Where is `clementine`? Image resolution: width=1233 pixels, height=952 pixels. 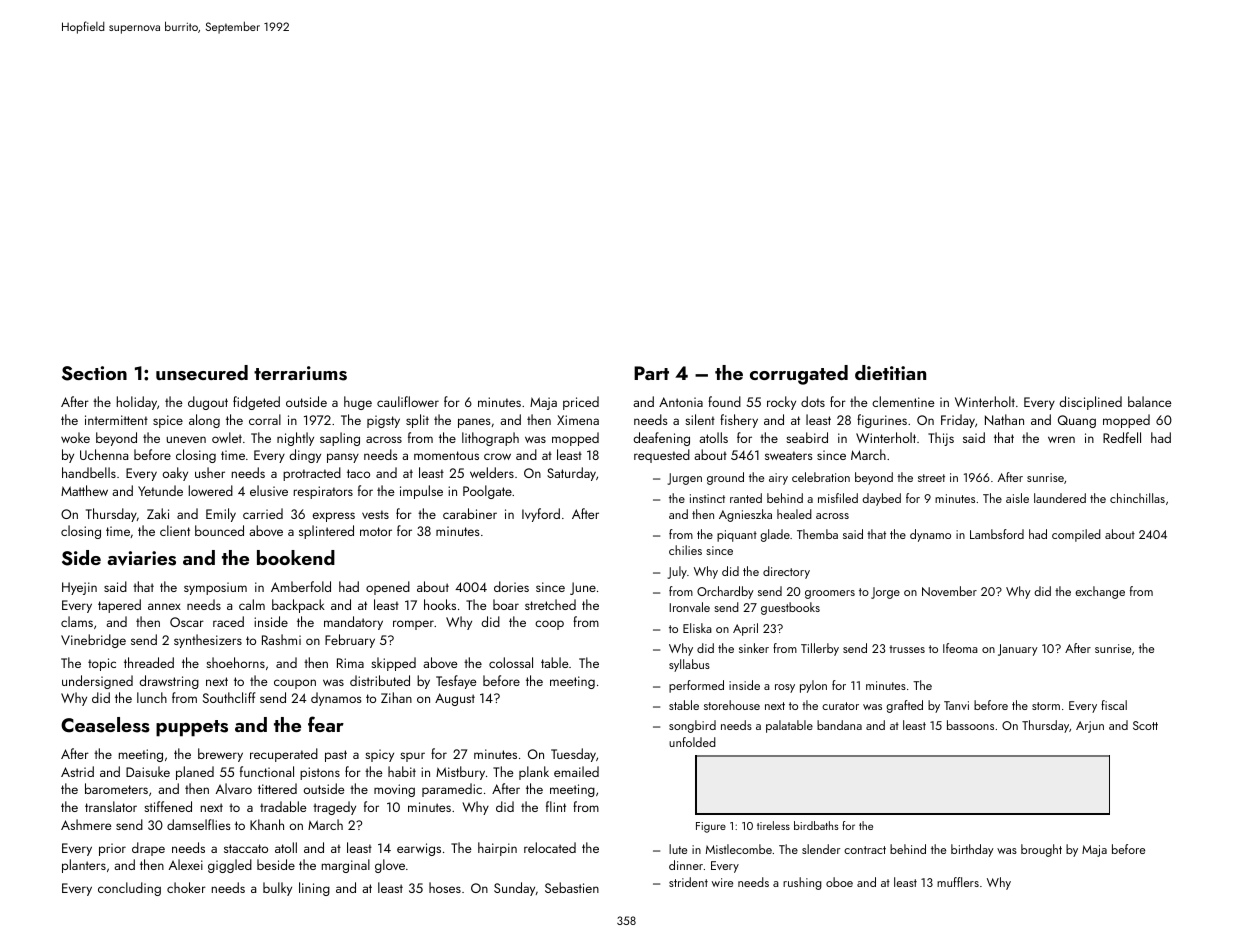 clementine is located at coordinates (903, 401).
